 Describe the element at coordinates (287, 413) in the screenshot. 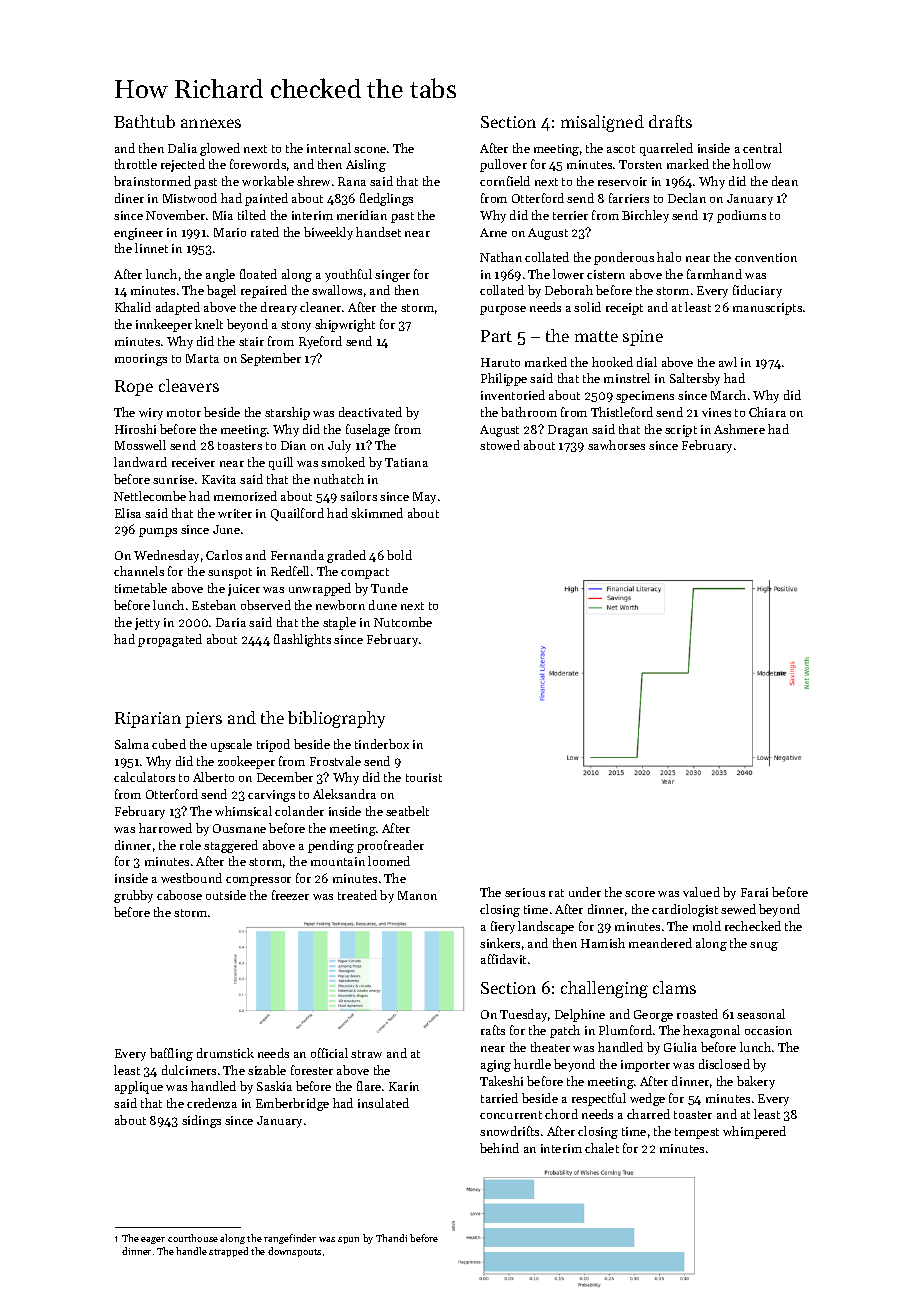

I see `starship` at that location.
